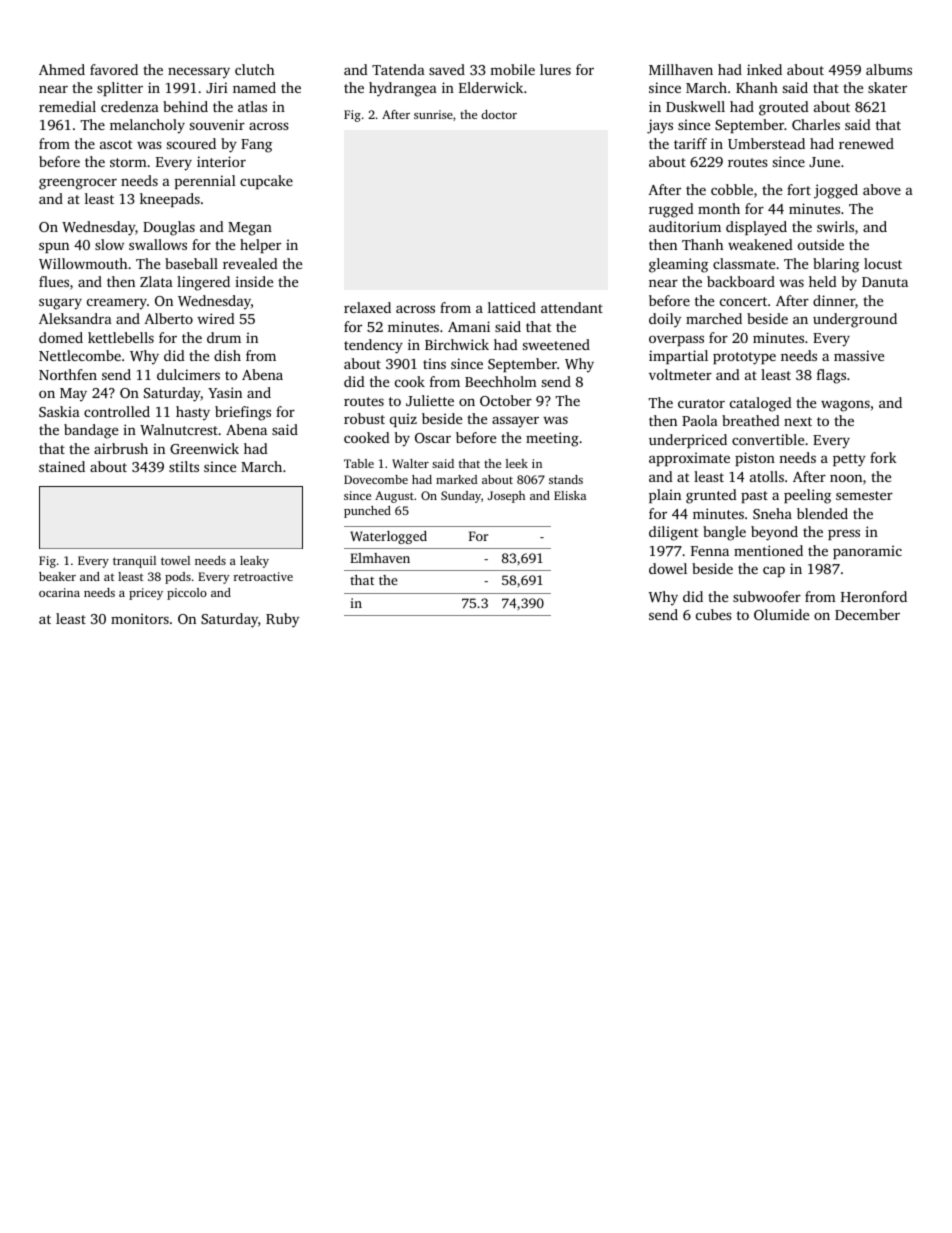 The height and width of the page is (1233, 952). I want to click on Northfen, so click(68, 374).
